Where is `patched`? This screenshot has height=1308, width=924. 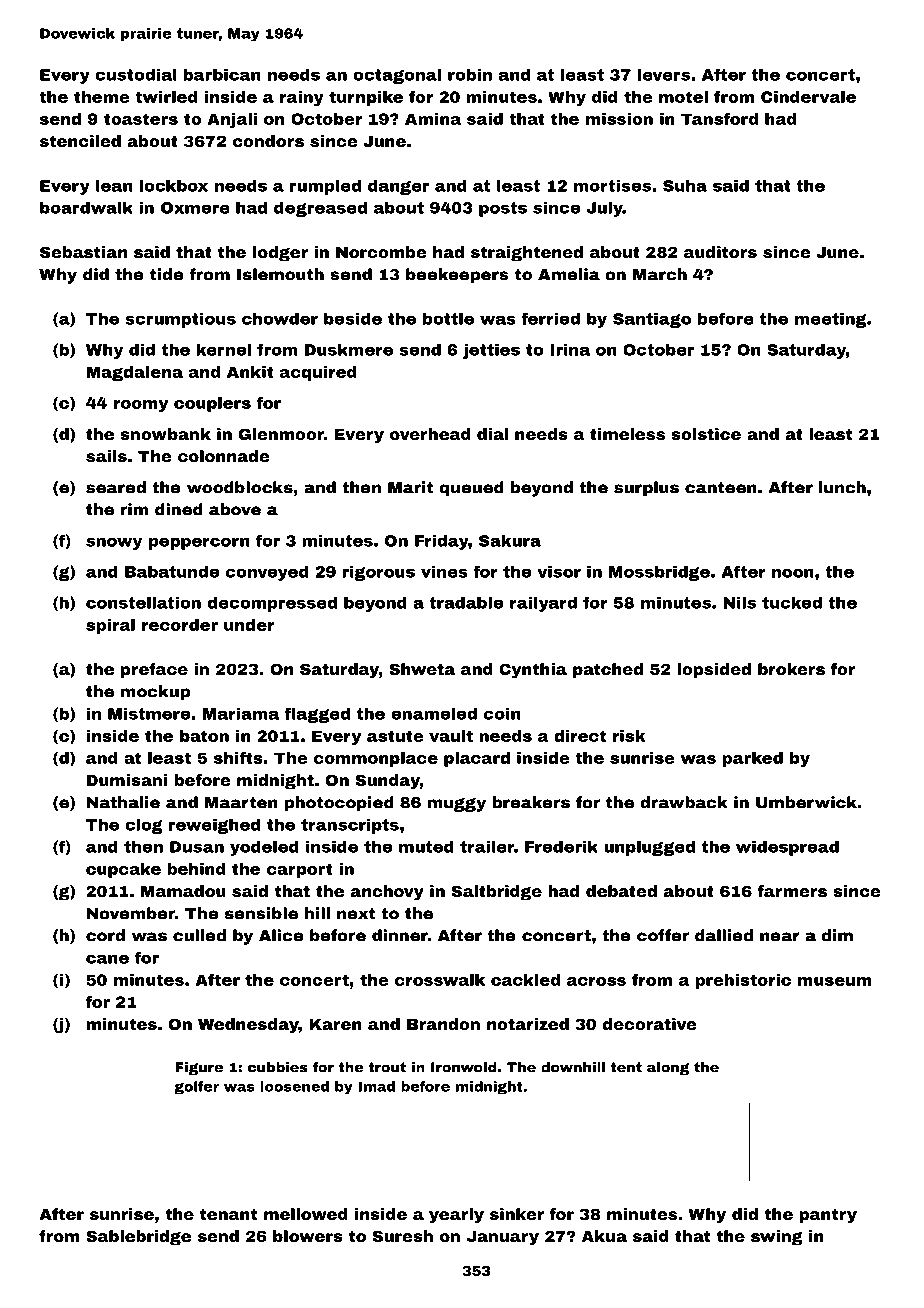
patched is located at coordinates (608, 670).
